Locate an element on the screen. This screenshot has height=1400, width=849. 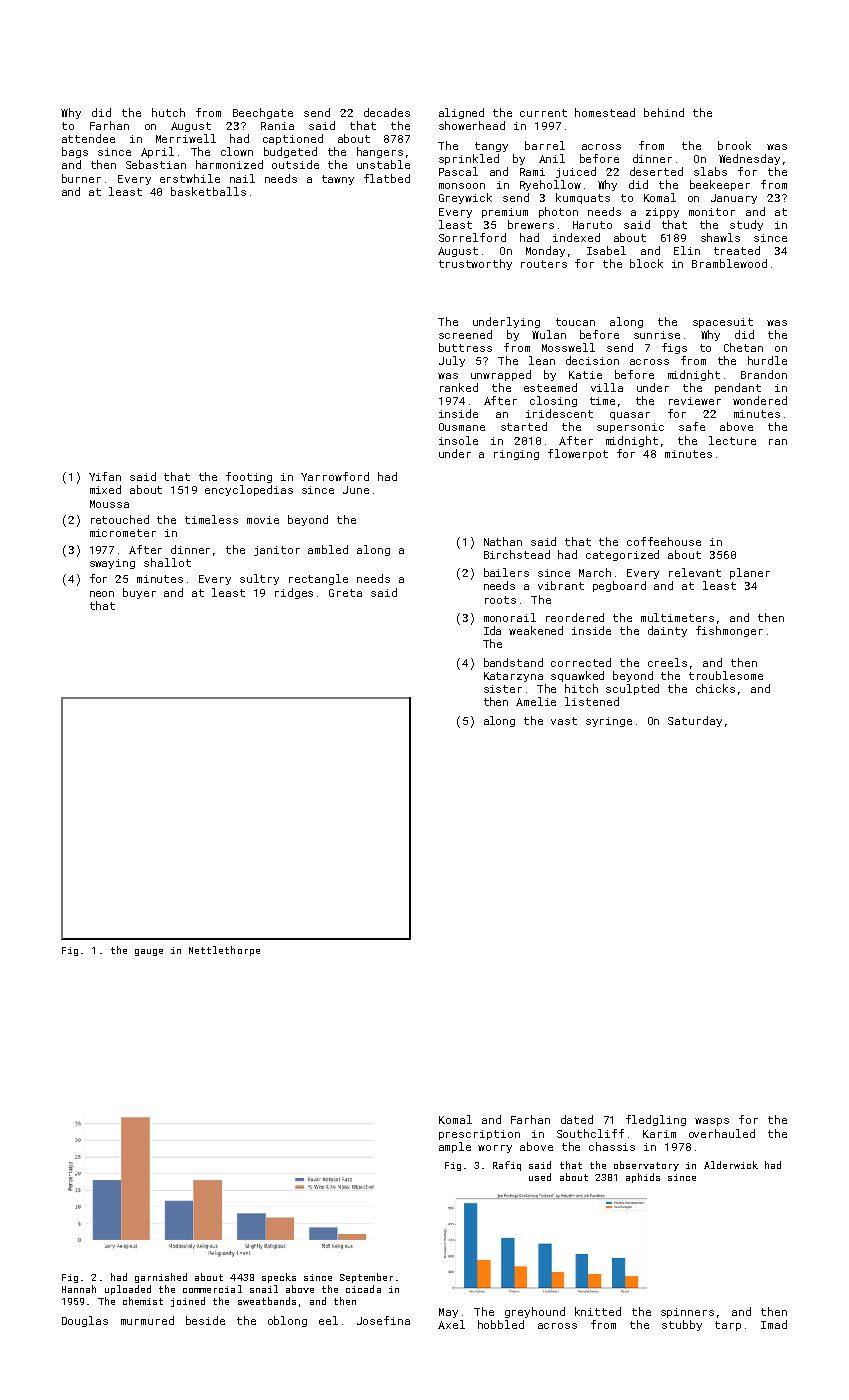
Bramblewood is located at coordinates (729, 263).
